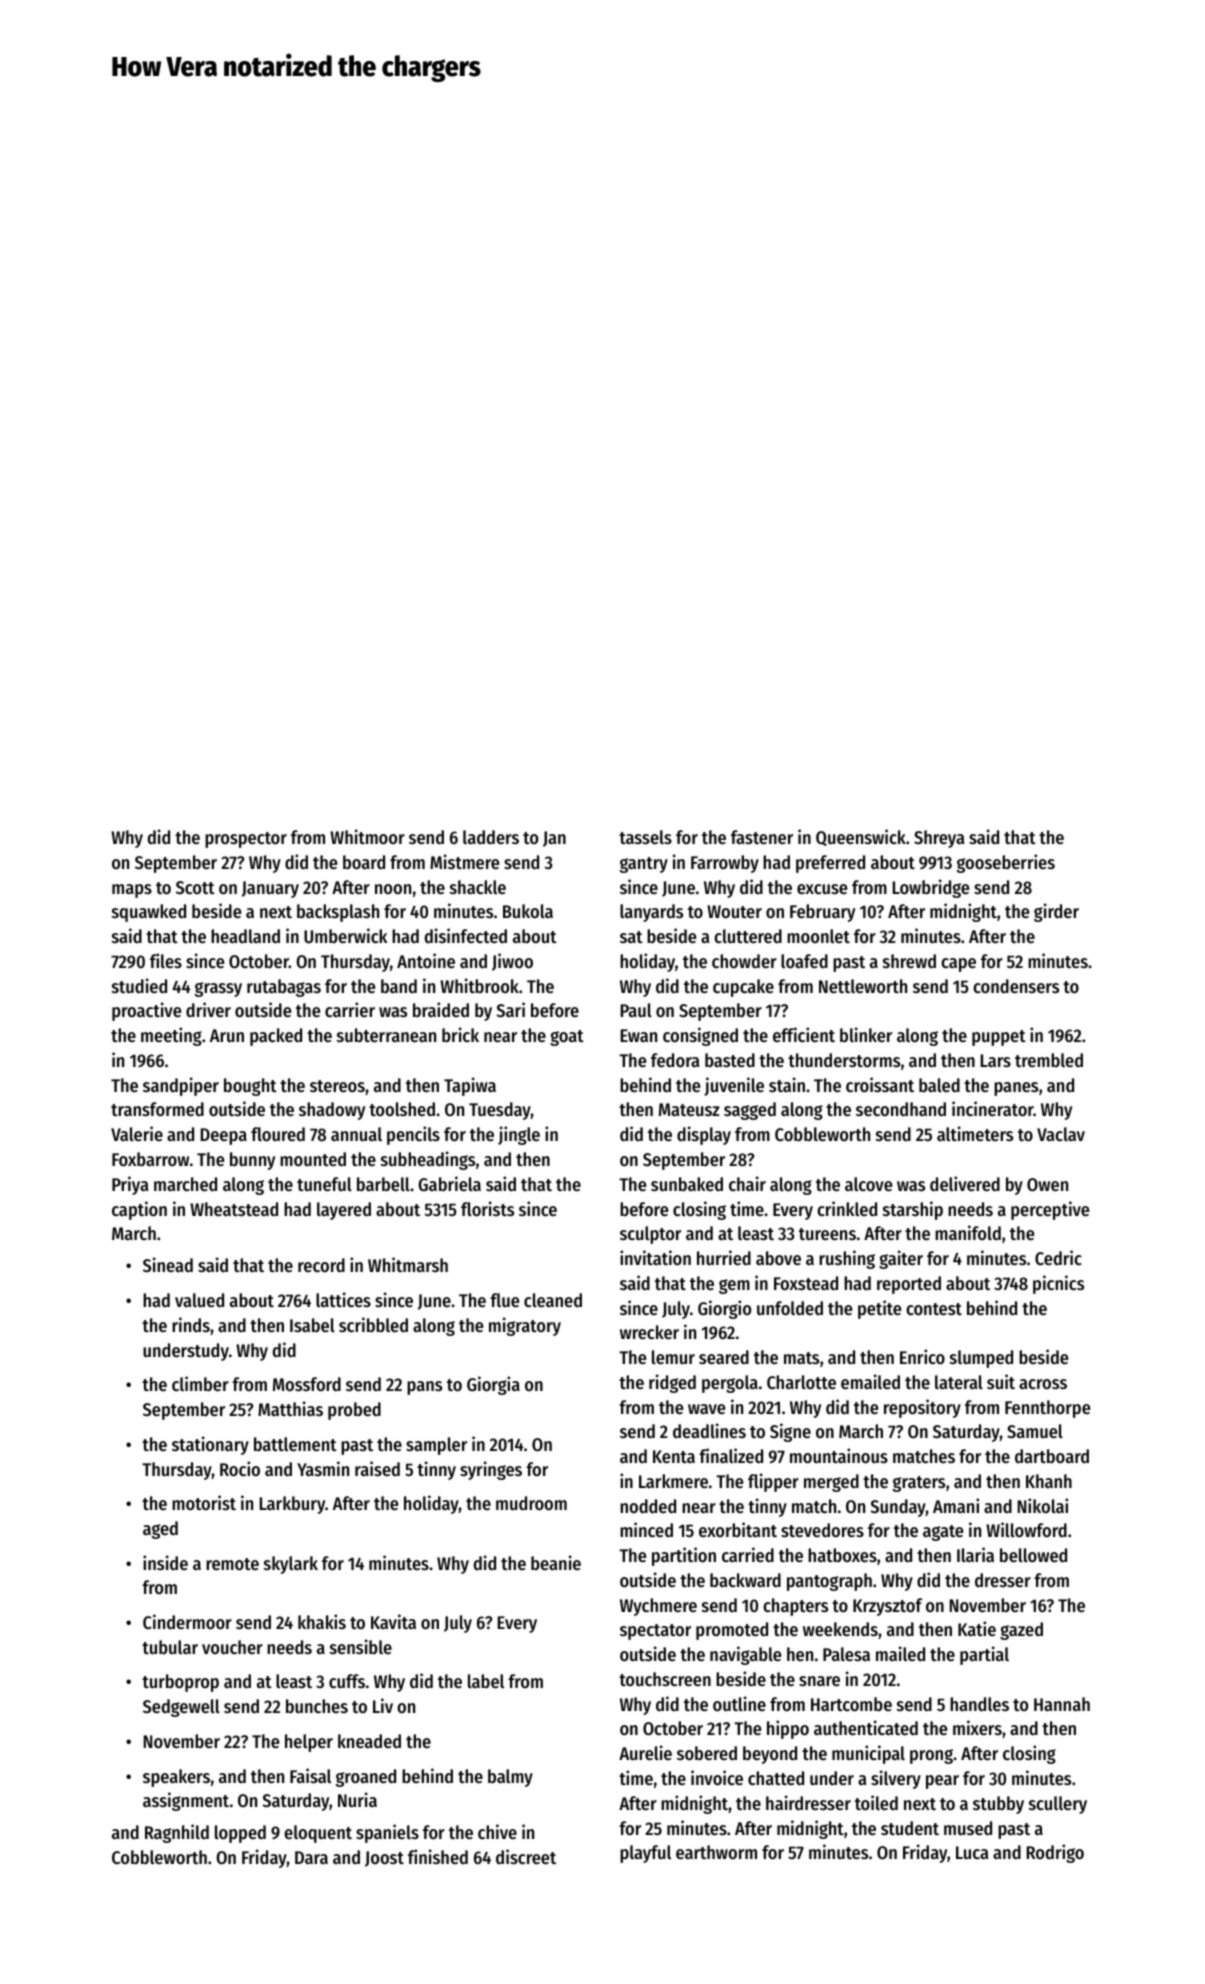  I want to click on fastener, so click(762, 837).
